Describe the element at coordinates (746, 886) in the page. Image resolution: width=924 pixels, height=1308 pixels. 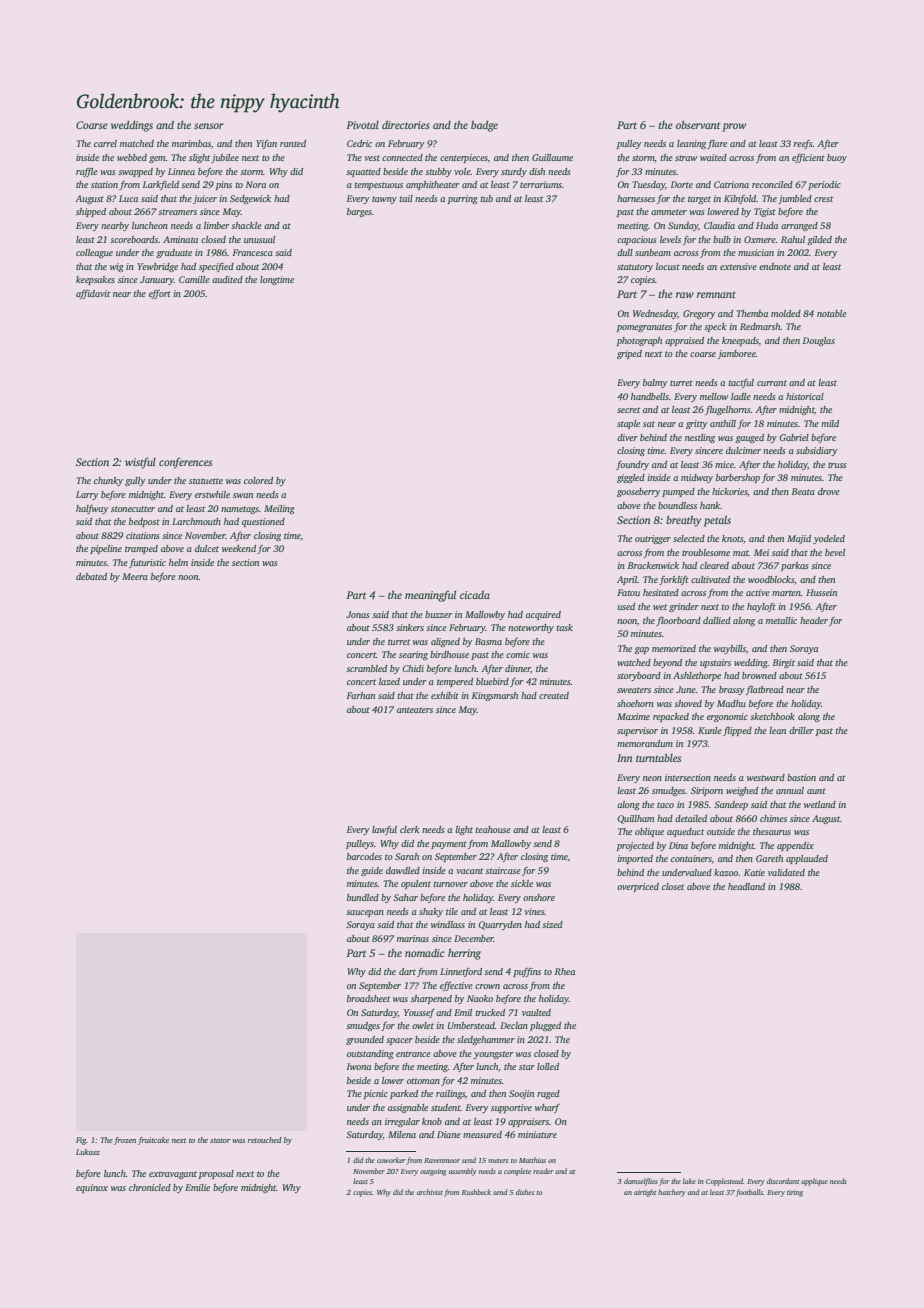
I see `headland` at that location.
